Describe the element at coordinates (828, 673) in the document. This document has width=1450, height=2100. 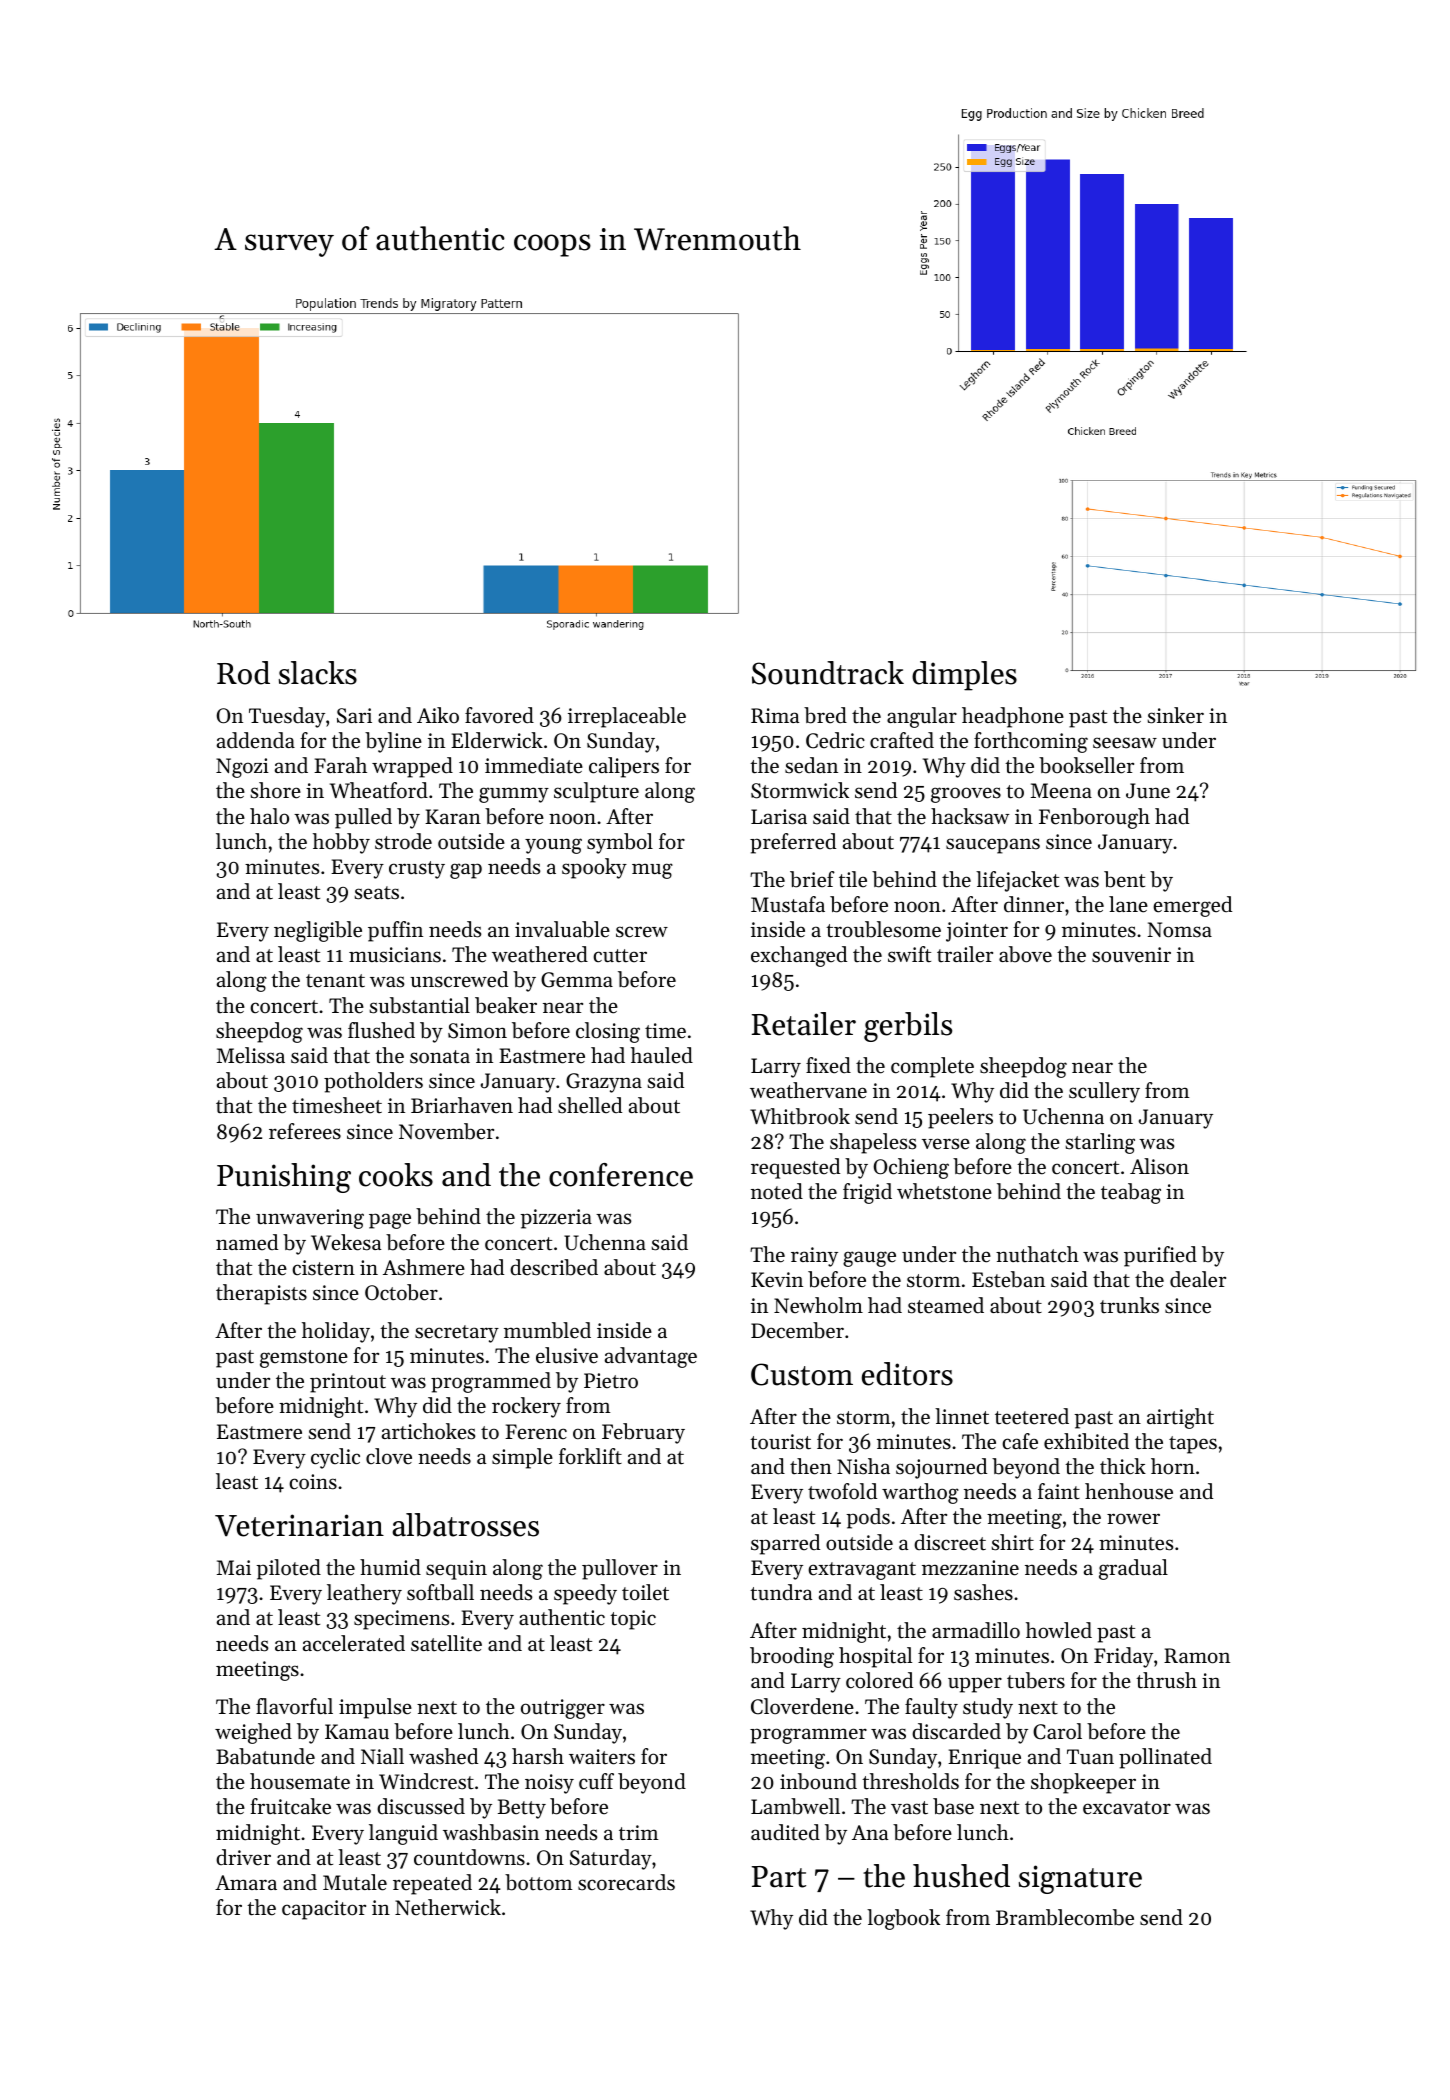
I see `Soundtrack` at that location.
